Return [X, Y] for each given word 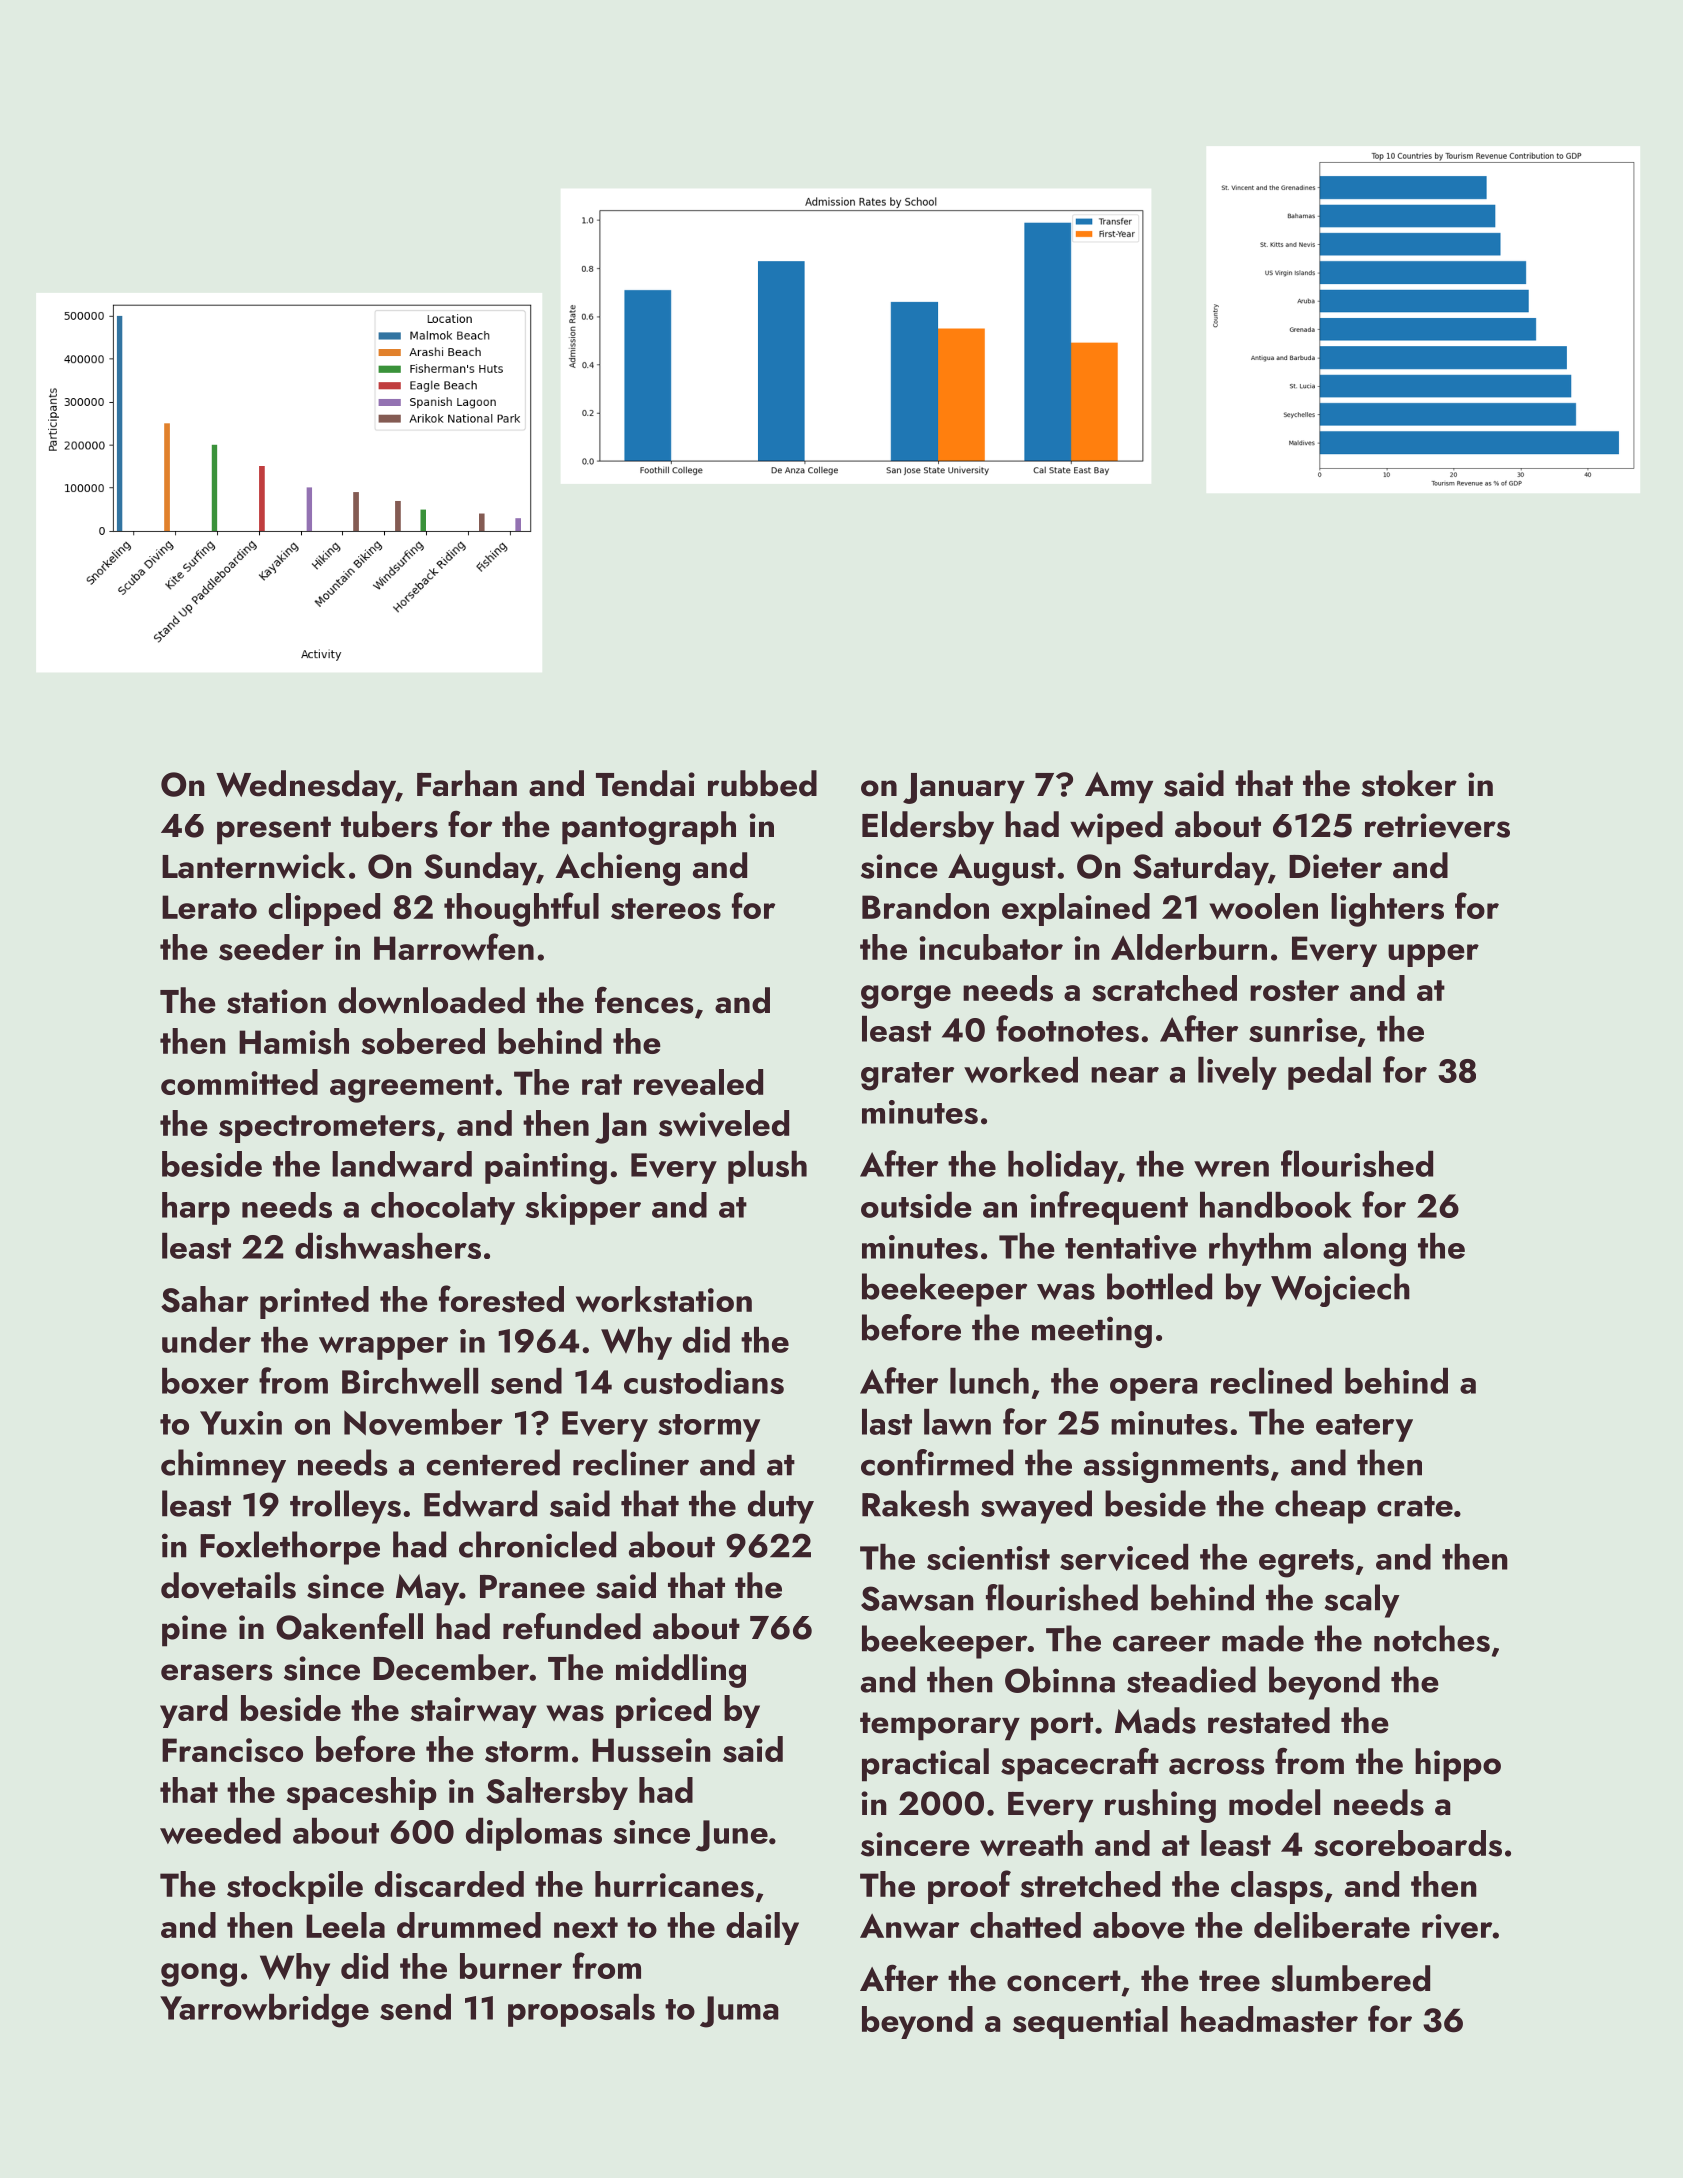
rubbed [762, 783]
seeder [271, 947]
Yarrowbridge [264, 2011]
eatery [1364, 1428]
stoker [1409, 783]
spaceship [361, 1793]
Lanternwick [253, 865]
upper [1433, 955]
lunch [989, 1381]
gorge [906, 997]
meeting [1092, 1332]
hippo [1458, 1765]
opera [1154, 1389]
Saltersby [557, 1793]
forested [501, 1299]
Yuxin [241, 1423]
